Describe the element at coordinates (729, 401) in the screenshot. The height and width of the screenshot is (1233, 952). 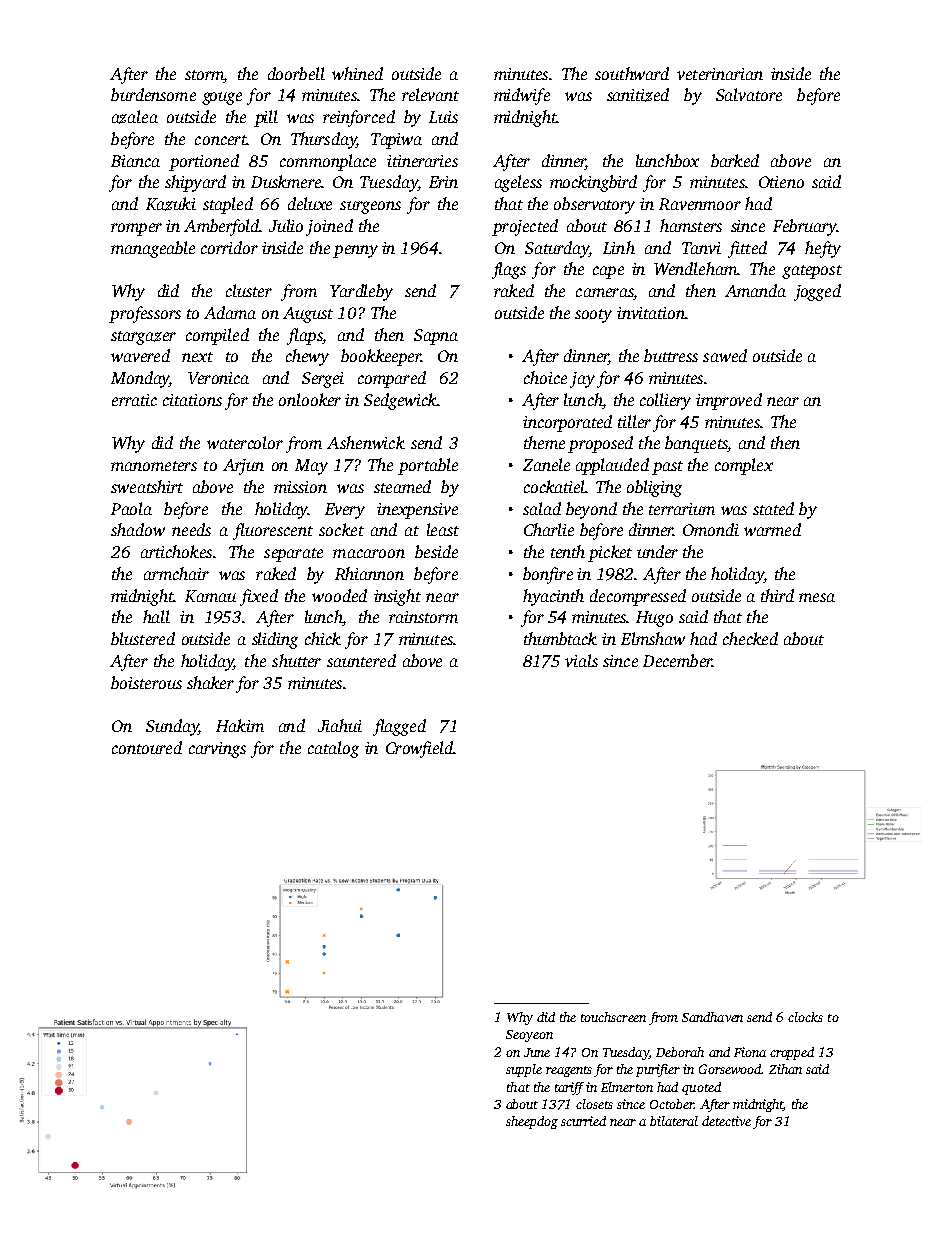
I see `improved` at that location.
